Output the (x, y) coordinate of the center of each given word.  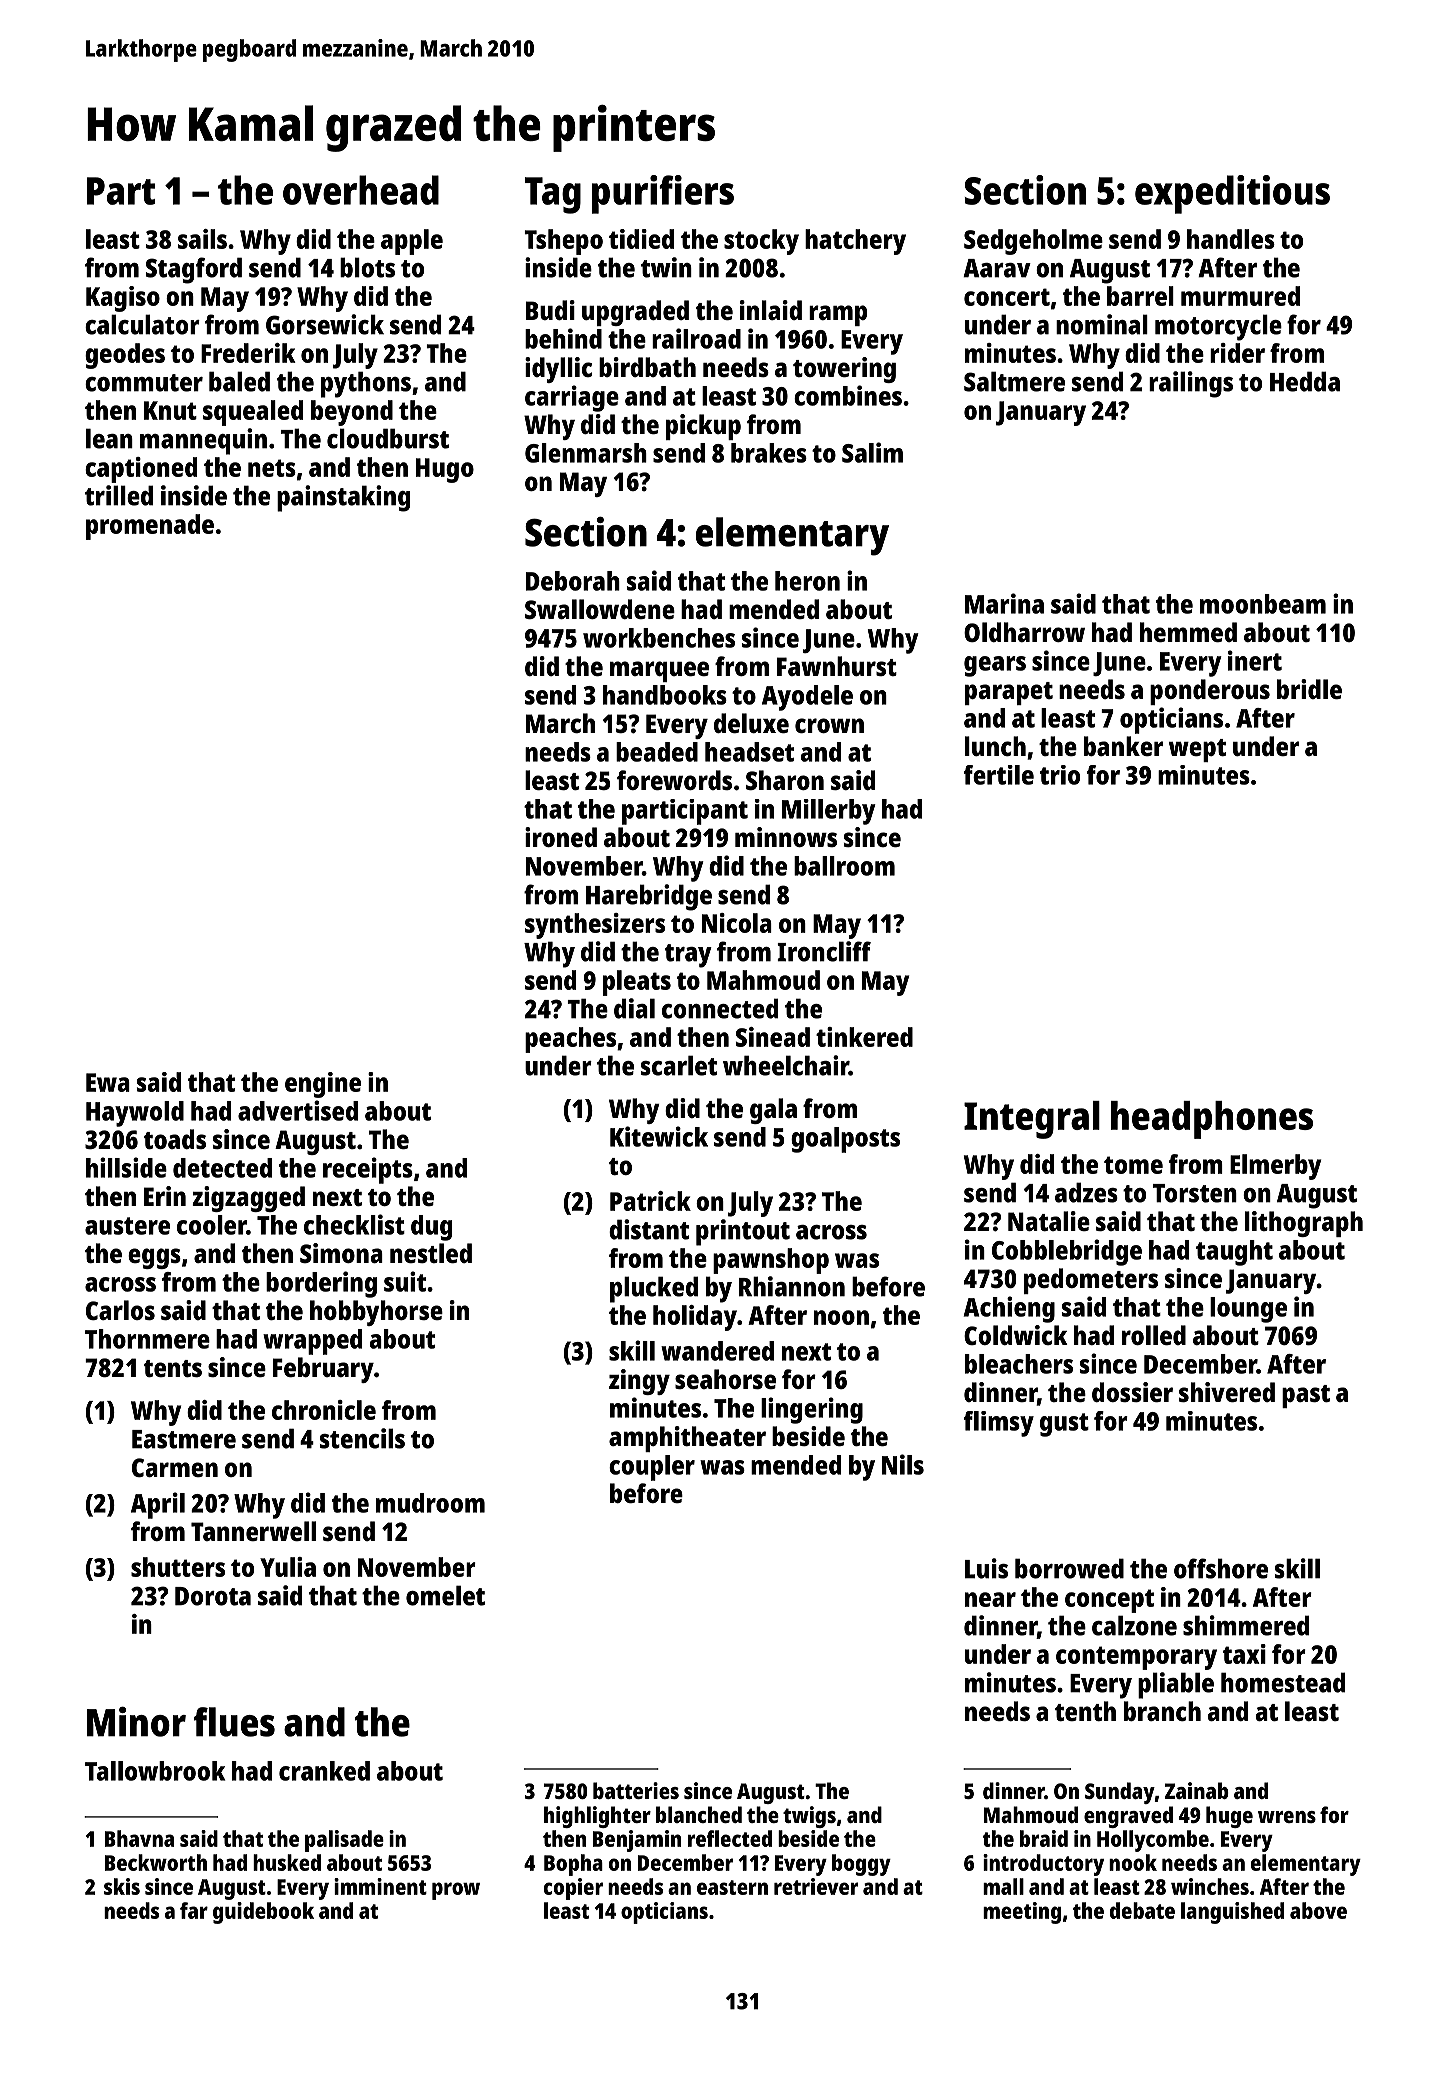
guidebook (263, 1913)
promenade (150, 527)
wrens (1287, 1817)
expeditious (1232, 194)
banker (1123, 746)
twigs (809, 1817)
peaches (570, 1040)
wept (1197, 750)
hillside (126, 1167)
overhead (361, 190)
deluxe (751, 723)
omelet (445, 1595)
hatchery (855, 242)
